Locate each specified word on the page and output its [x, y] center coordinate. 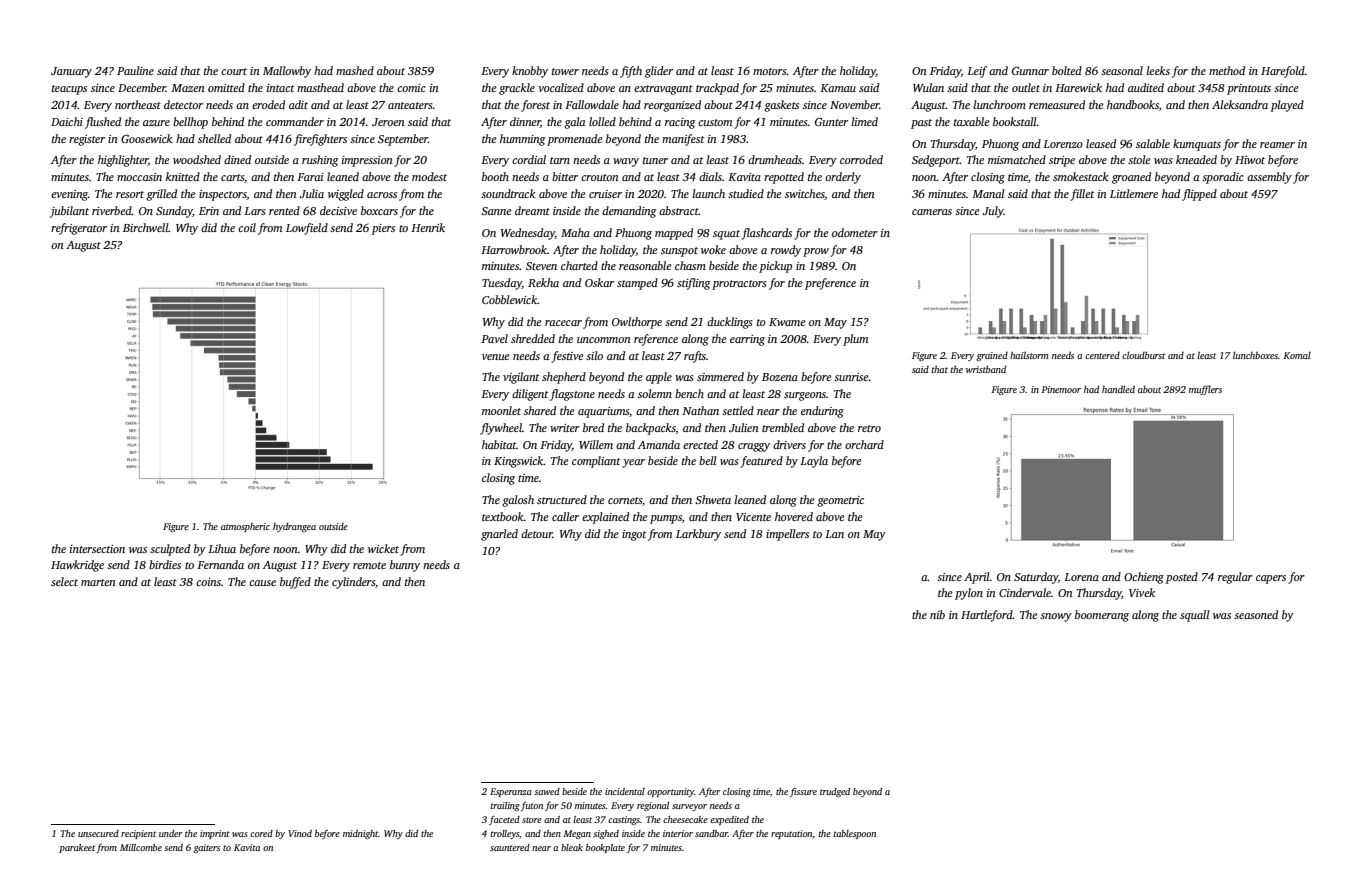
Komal [1297, 355]
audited [1146, 87]
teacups [69, 90]
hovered [794, 516]
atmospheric [245, 527]
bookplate [605, 848]
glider [659, 72]
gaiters [206, 848]
